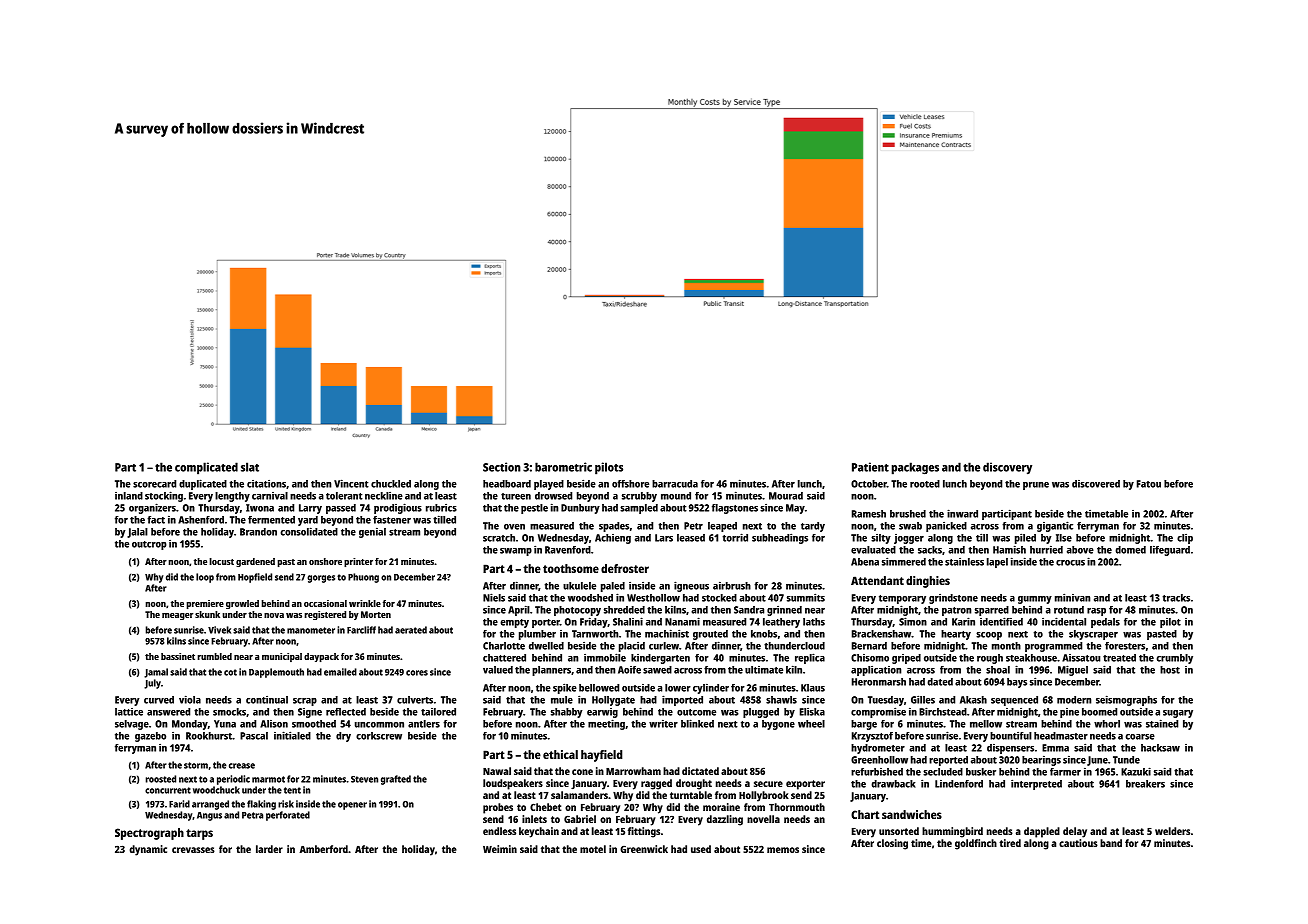 The image size is (1308, 924). Describe the element at coordinates (1178, 714) in the screenshot. I see `sugary` at that location.
